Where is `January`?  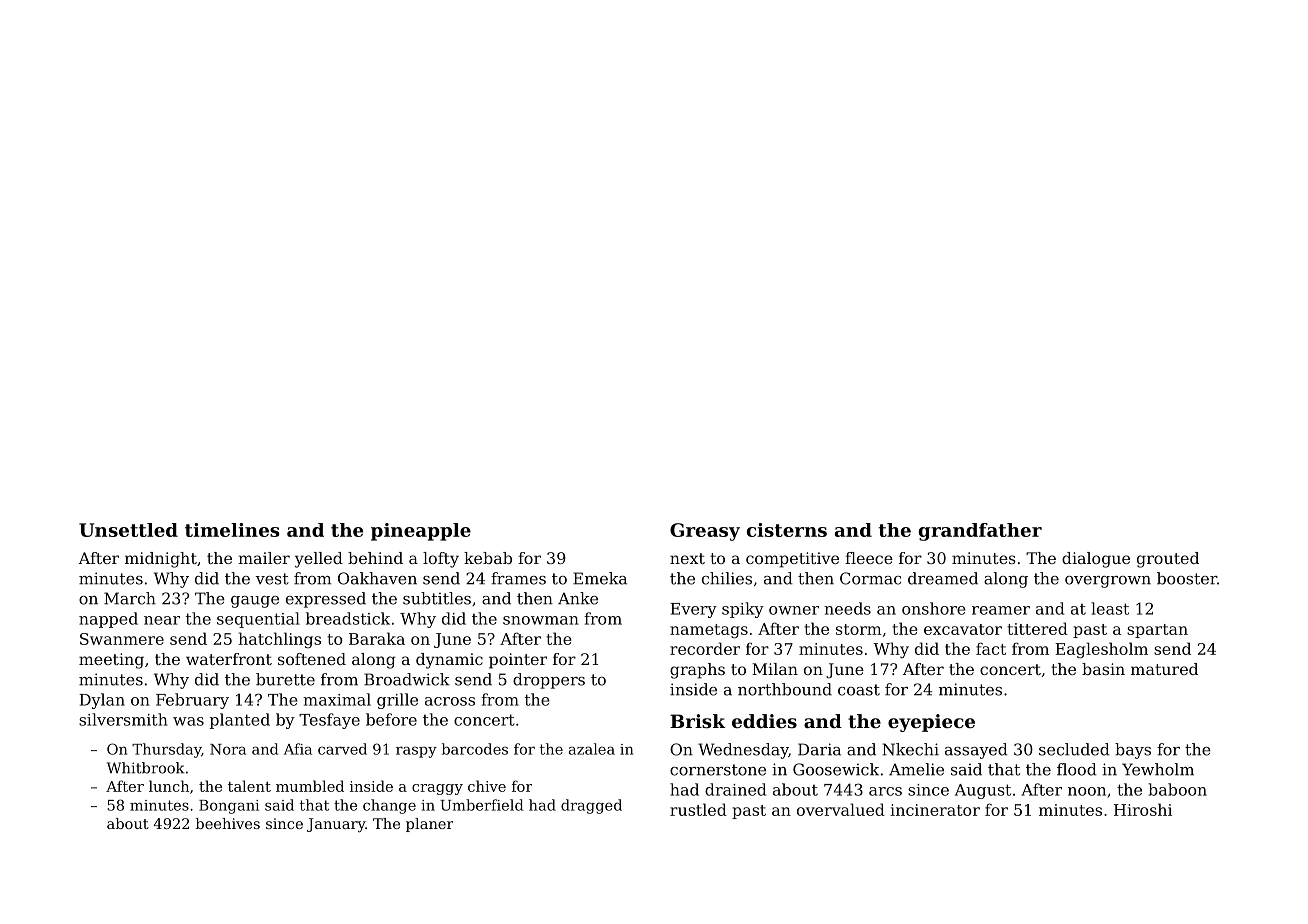 January is located at coordinates (336, 825).
